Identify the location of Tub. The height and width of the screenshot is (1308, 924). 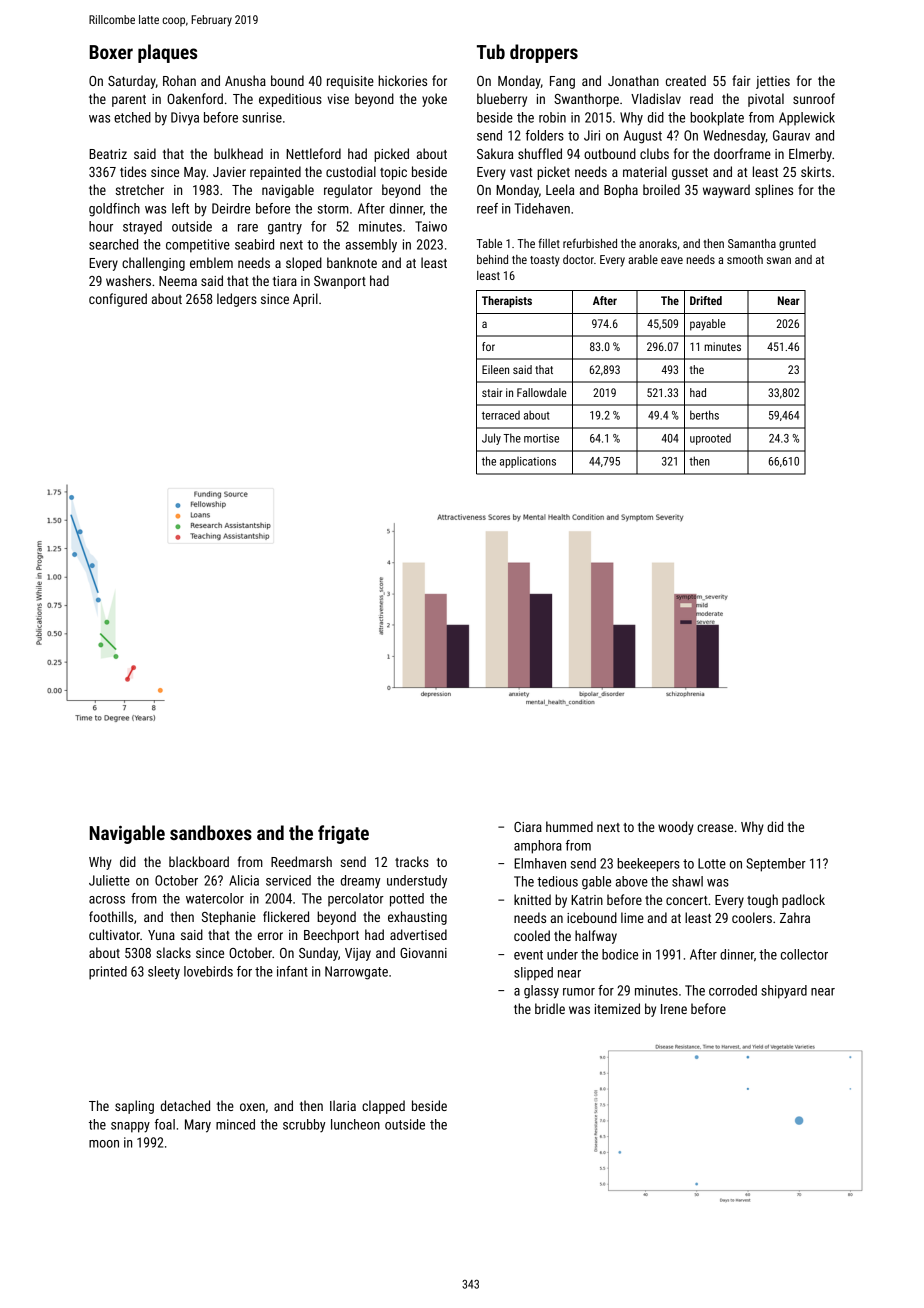
(491, 51).
